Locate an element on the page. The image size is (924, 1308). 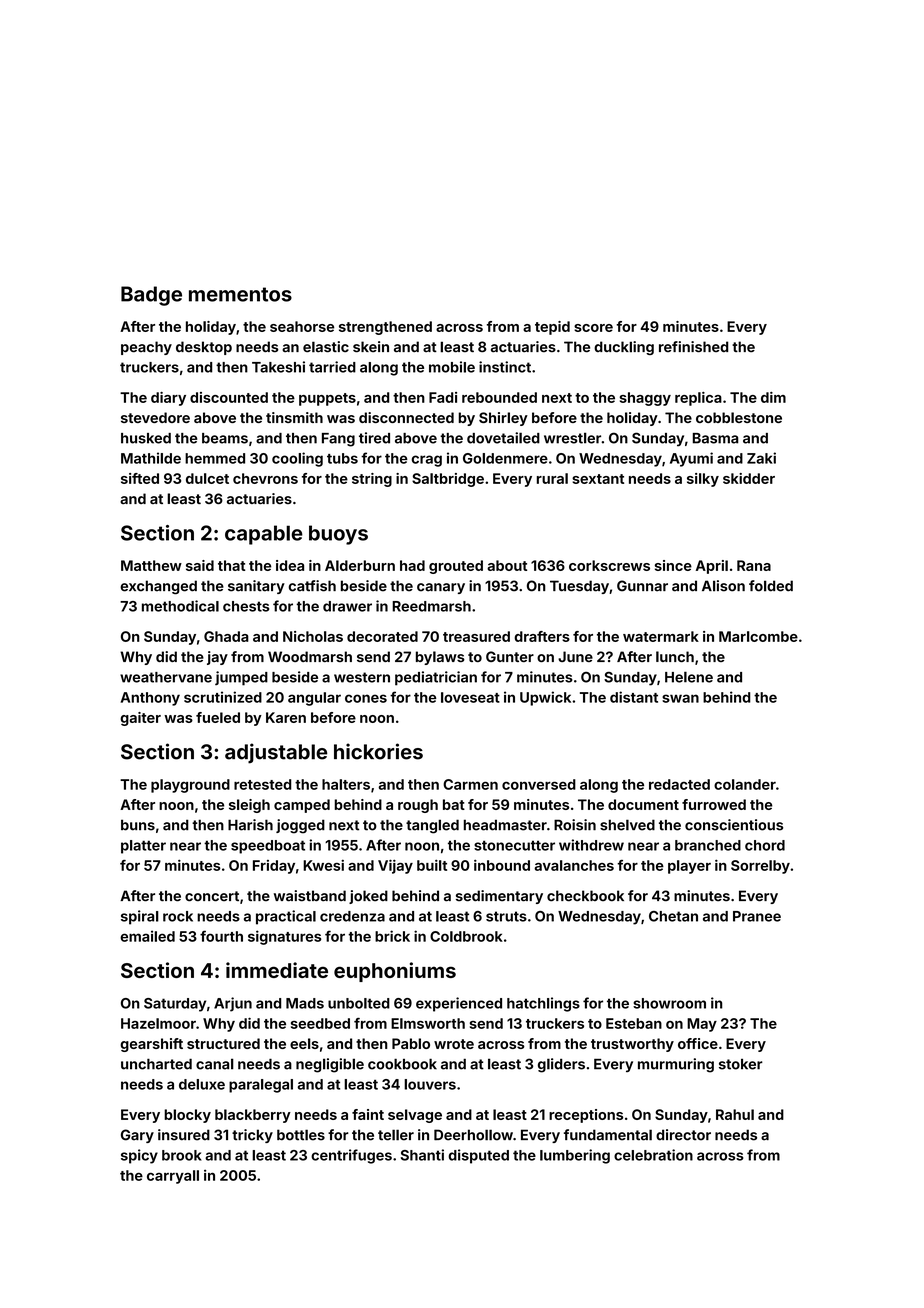
tepid is located at coordinates (552, 328).
